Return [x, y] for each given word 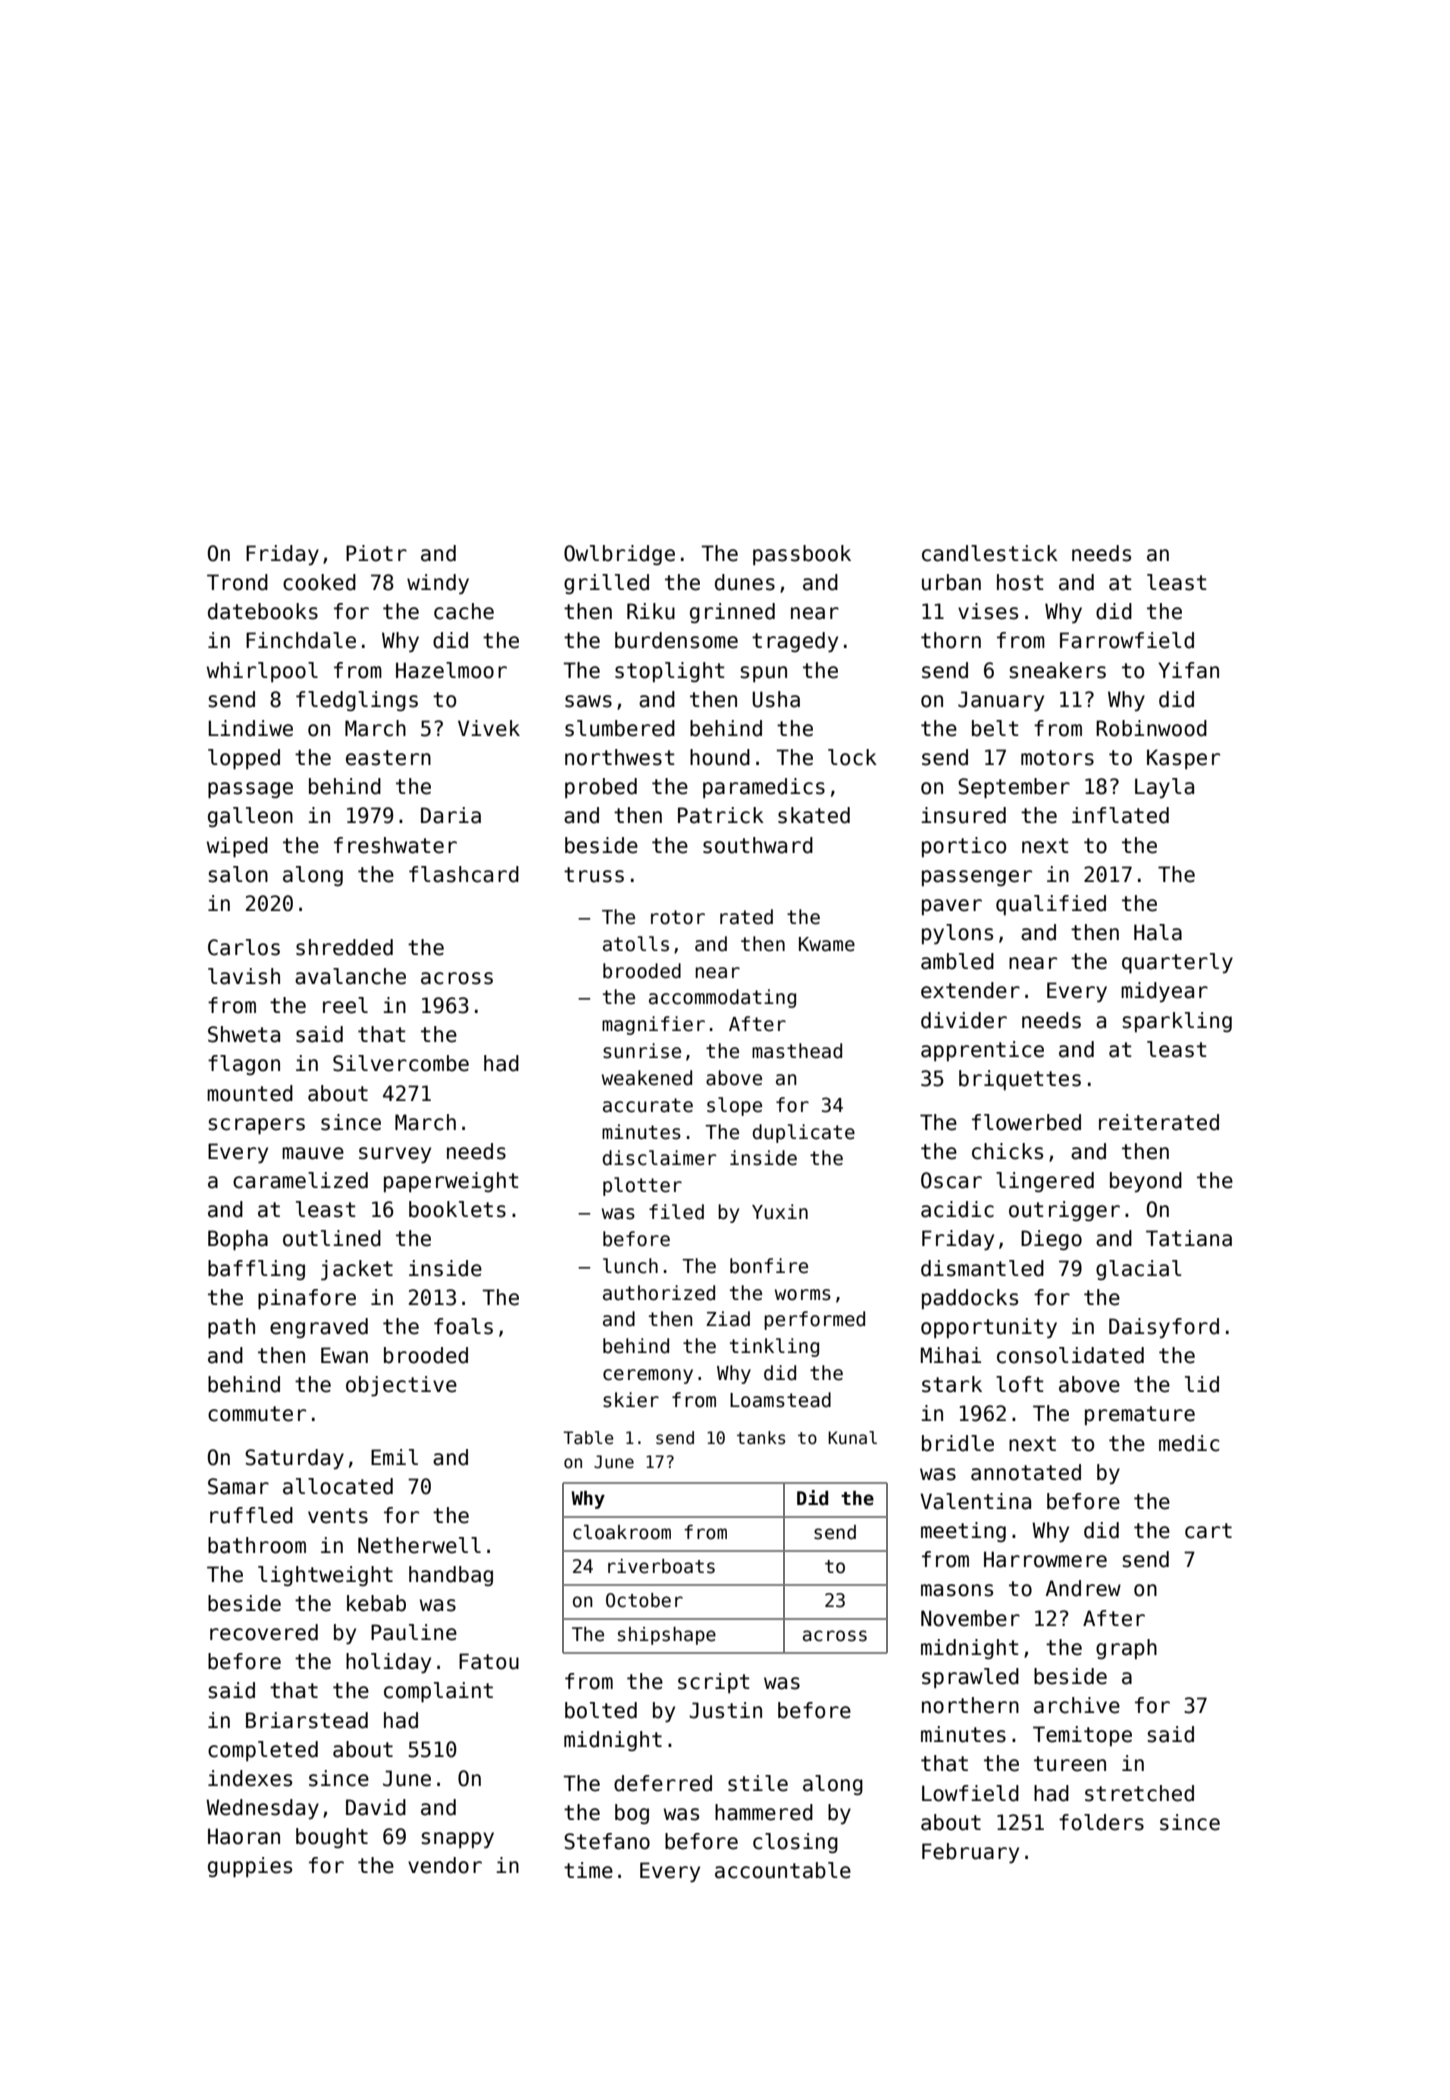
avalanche [350, 976]
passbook [802, 555]
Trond [237, 582]
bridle [958, 1443]
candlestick [990, 553]
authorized [659, 1293]
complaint [438, 1692]
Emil [394, 1457]
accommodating [722, 998]
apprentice [982, 1051]
